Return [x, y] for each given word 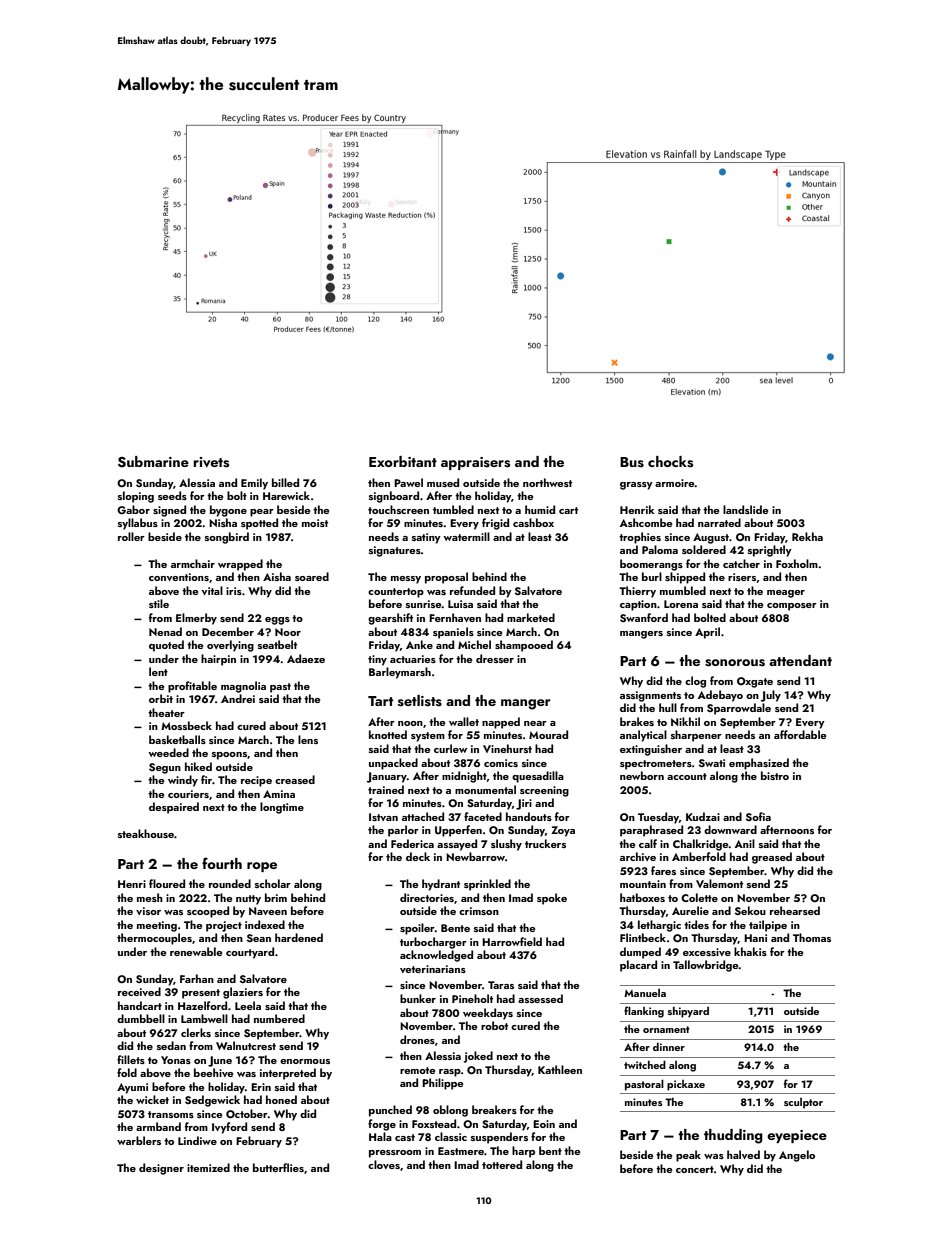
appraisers [475, 463]
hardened [299, 937]
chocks [670, 462]
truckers [545, 843]
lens [308, 739]
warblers [139, 1140]
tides [696, 924]
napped [501, 723]
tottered [502, 1164]
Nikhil [685, 721]
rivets [211, 462]
